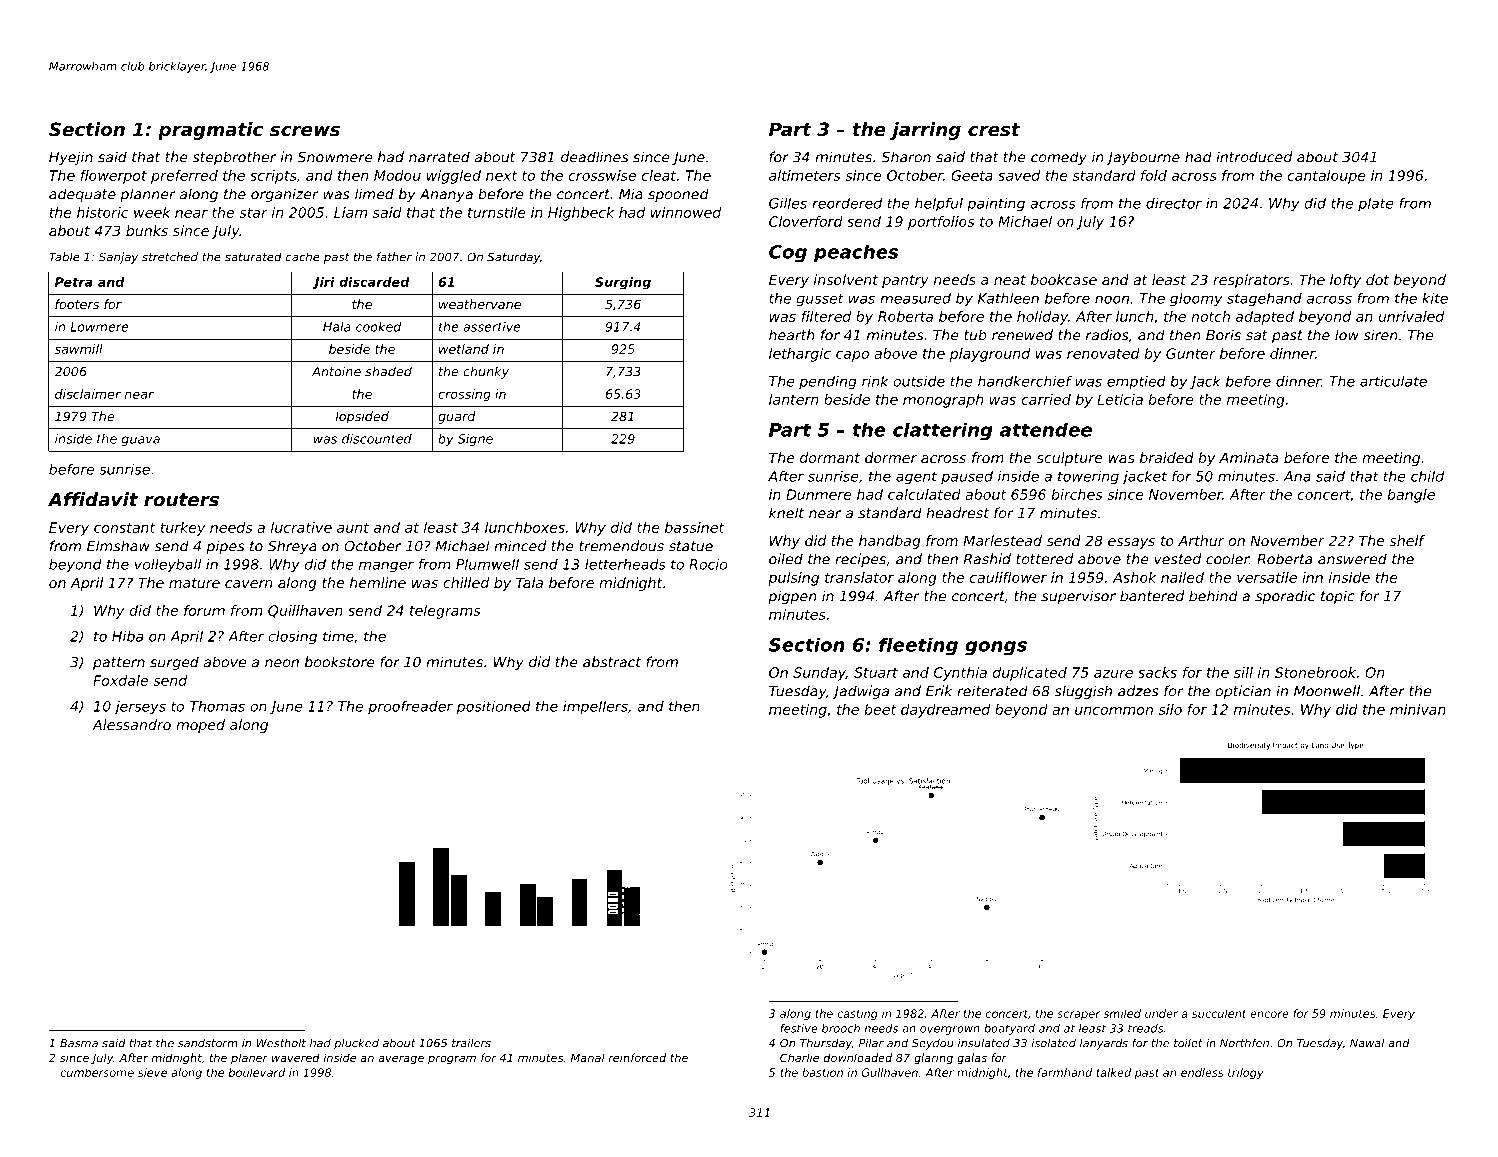 This screenshot has height=1157, width=1498. I want to click on Basma, so click(79, 1043).
